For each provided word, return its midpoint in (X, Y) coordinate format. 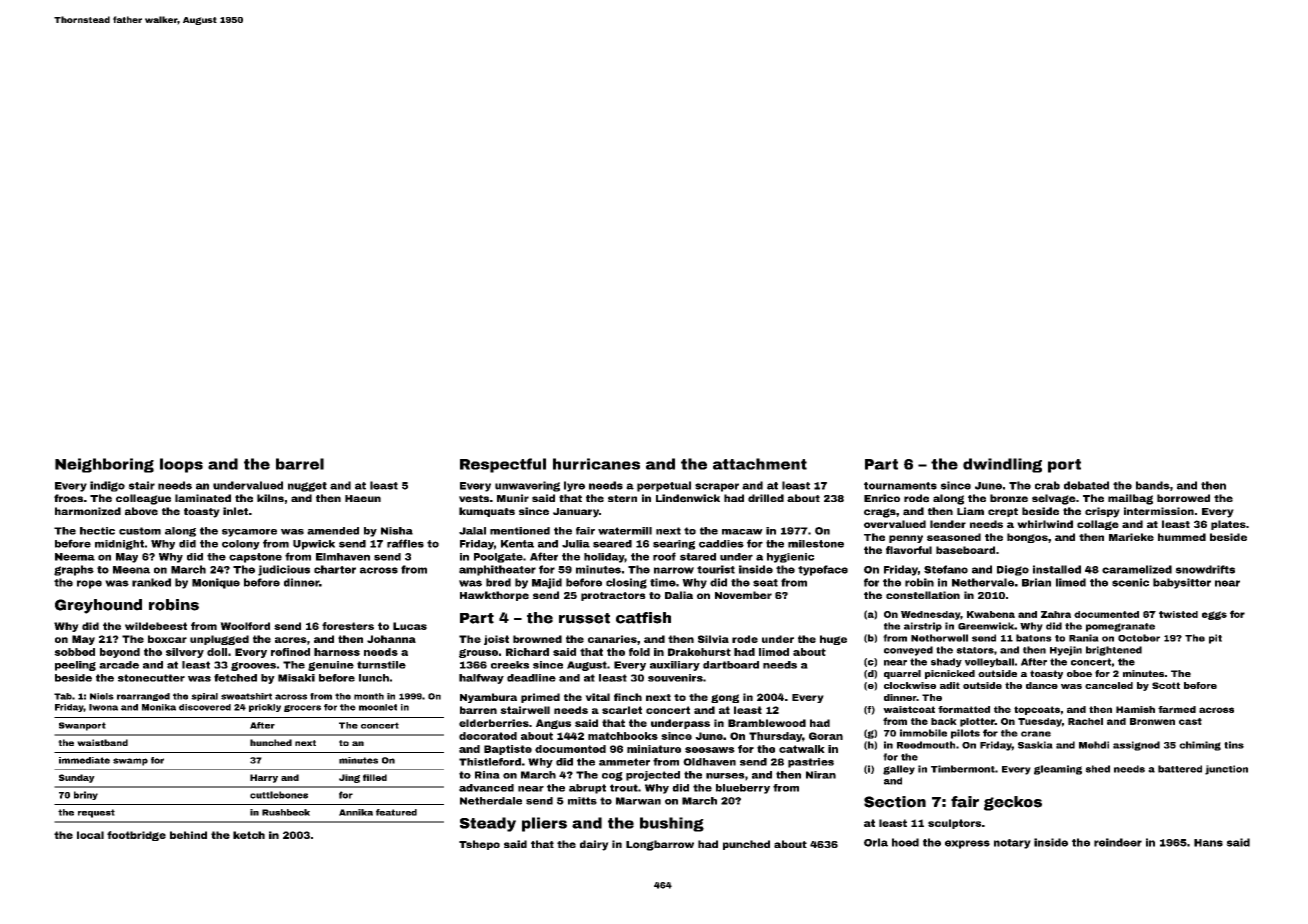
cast (1190, 721)
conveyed (908, 651)
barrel (300, 464)
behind (188, 835)
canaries (612, 639)
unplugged (219, 640)
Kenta (517, 544)
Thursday (775, 737)
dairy (594, 845)
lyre (574, 486)
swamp (130, 762)
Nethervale (983, 582)
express (967, 844)
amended (333, 531)
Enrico (882, 498)
